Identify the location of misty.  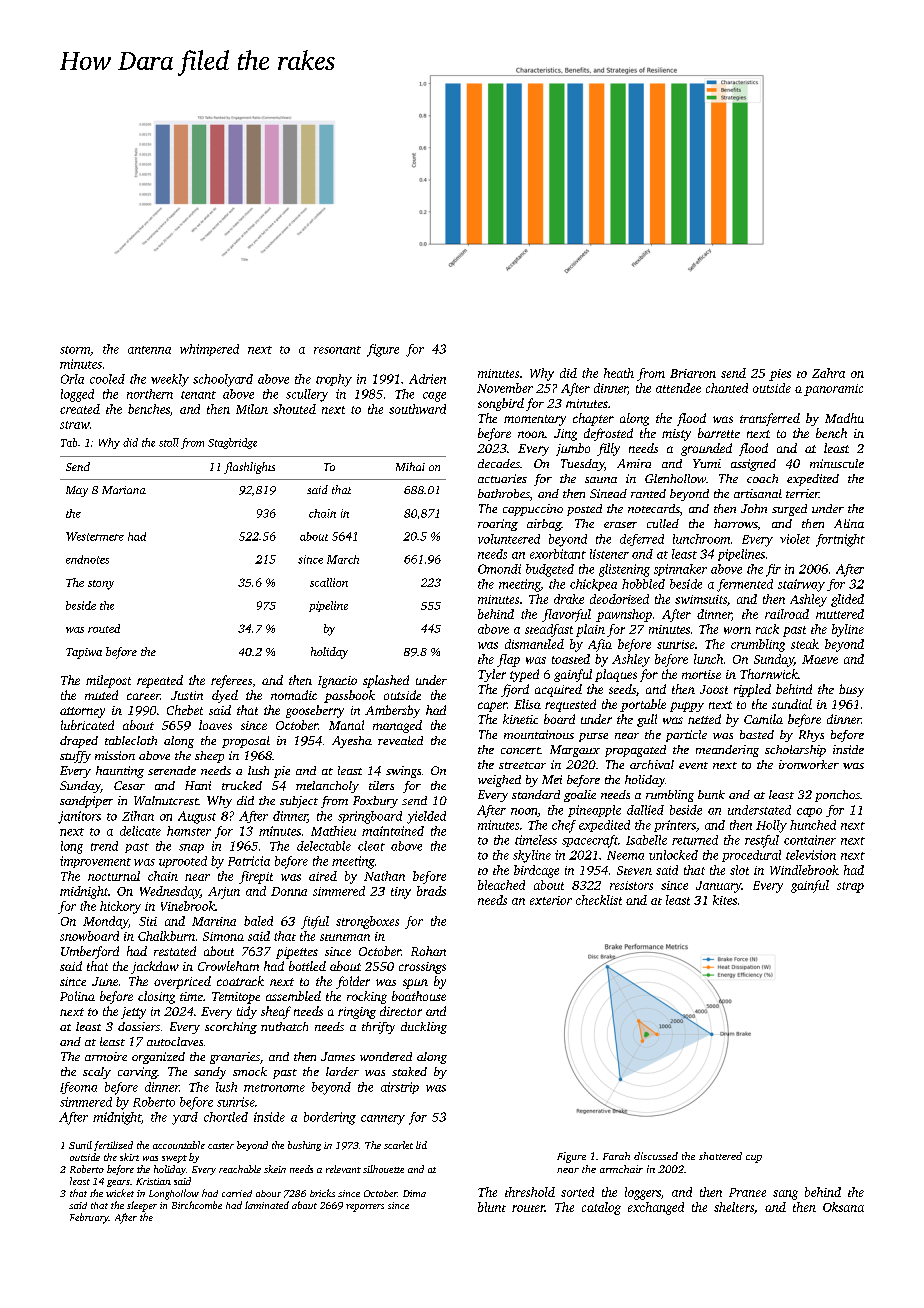
(676, 435).
